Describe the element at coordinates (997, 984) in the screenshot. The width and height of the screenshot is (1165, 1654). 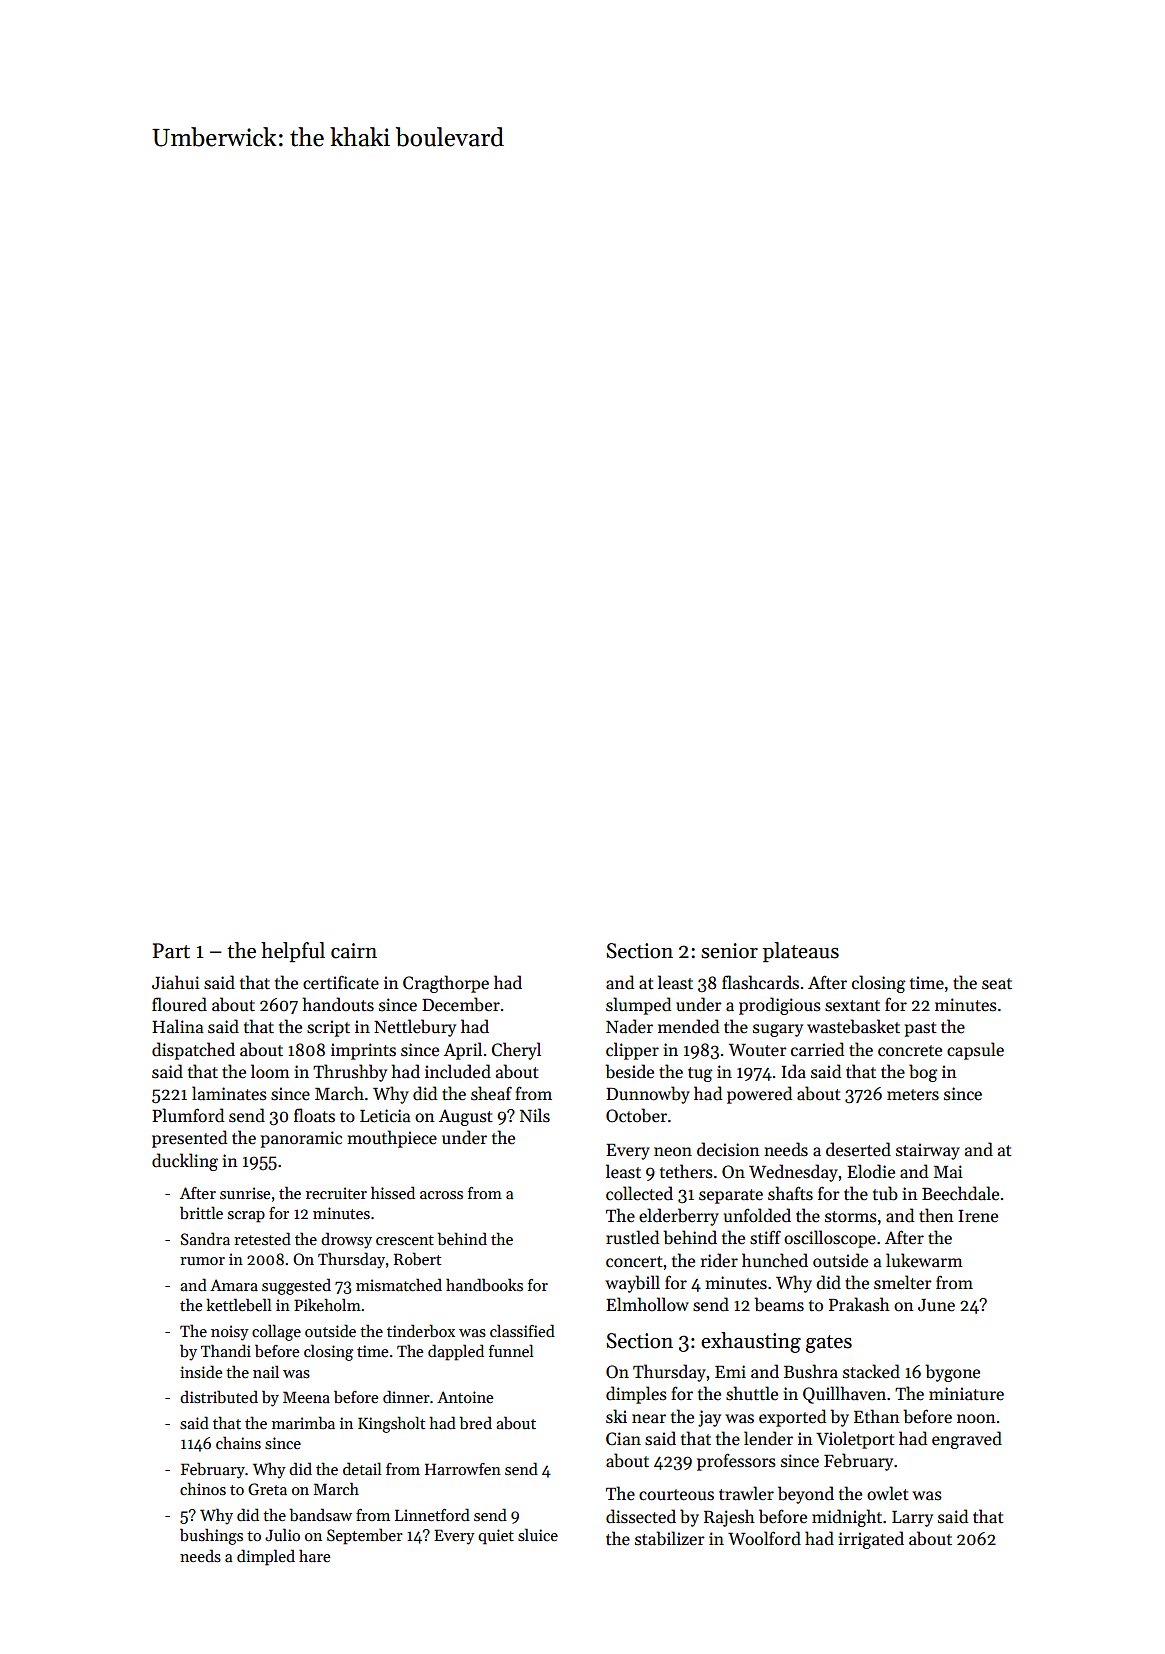
I see `seat` at that location.
